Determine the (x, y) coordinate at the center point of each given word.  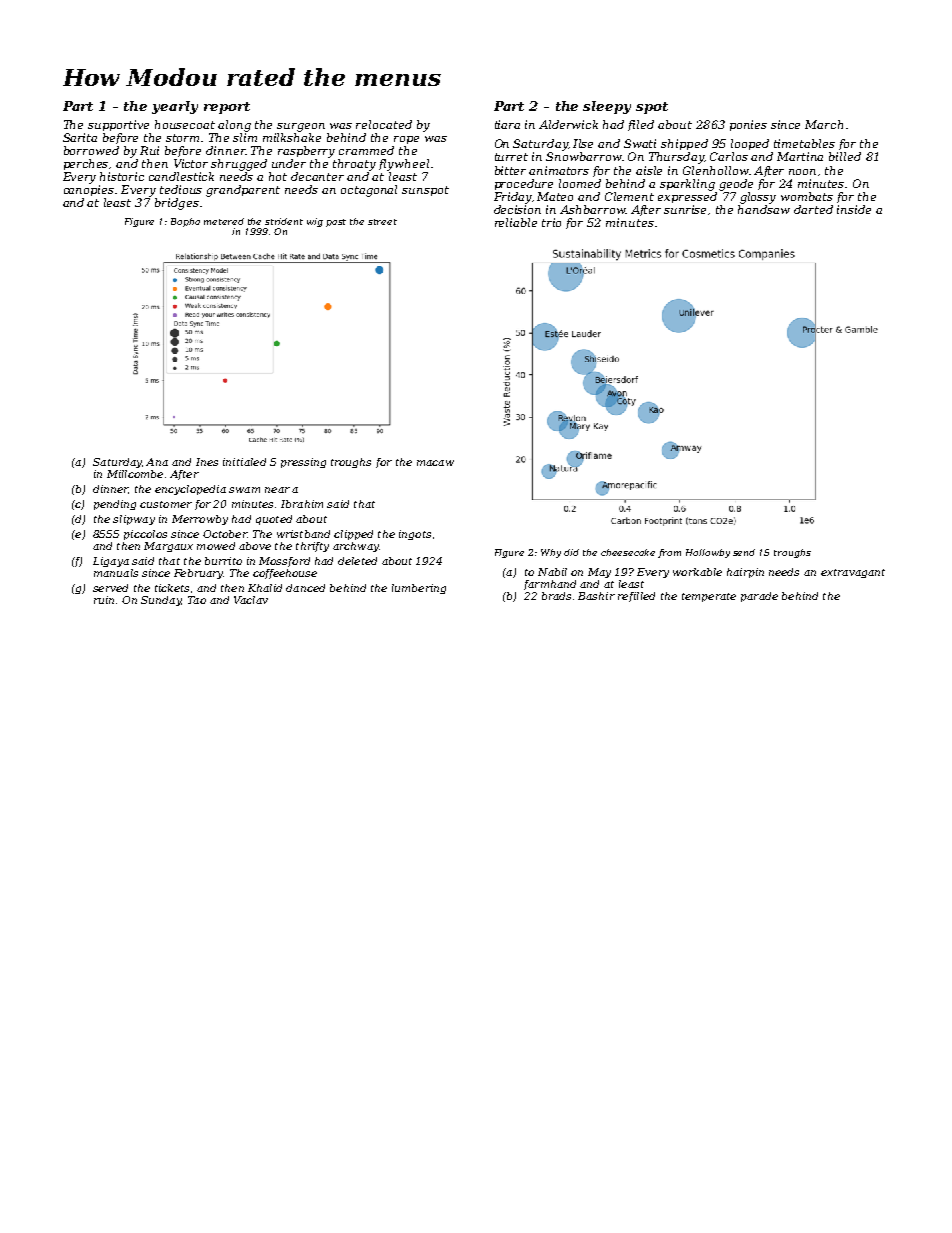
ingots (415, 535)
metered (224, 221)
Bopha (185, 222)
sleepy (607, 107)
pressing (303, 463)
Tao (197, 600)
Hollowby (708, 553)
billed (845, 156)
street (382, 222)
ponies (748, 125)
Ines (207, 462)
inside (854, 209)
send (744, 552)
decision (517, 209)
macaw (435, 463)
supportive (118, 125)
